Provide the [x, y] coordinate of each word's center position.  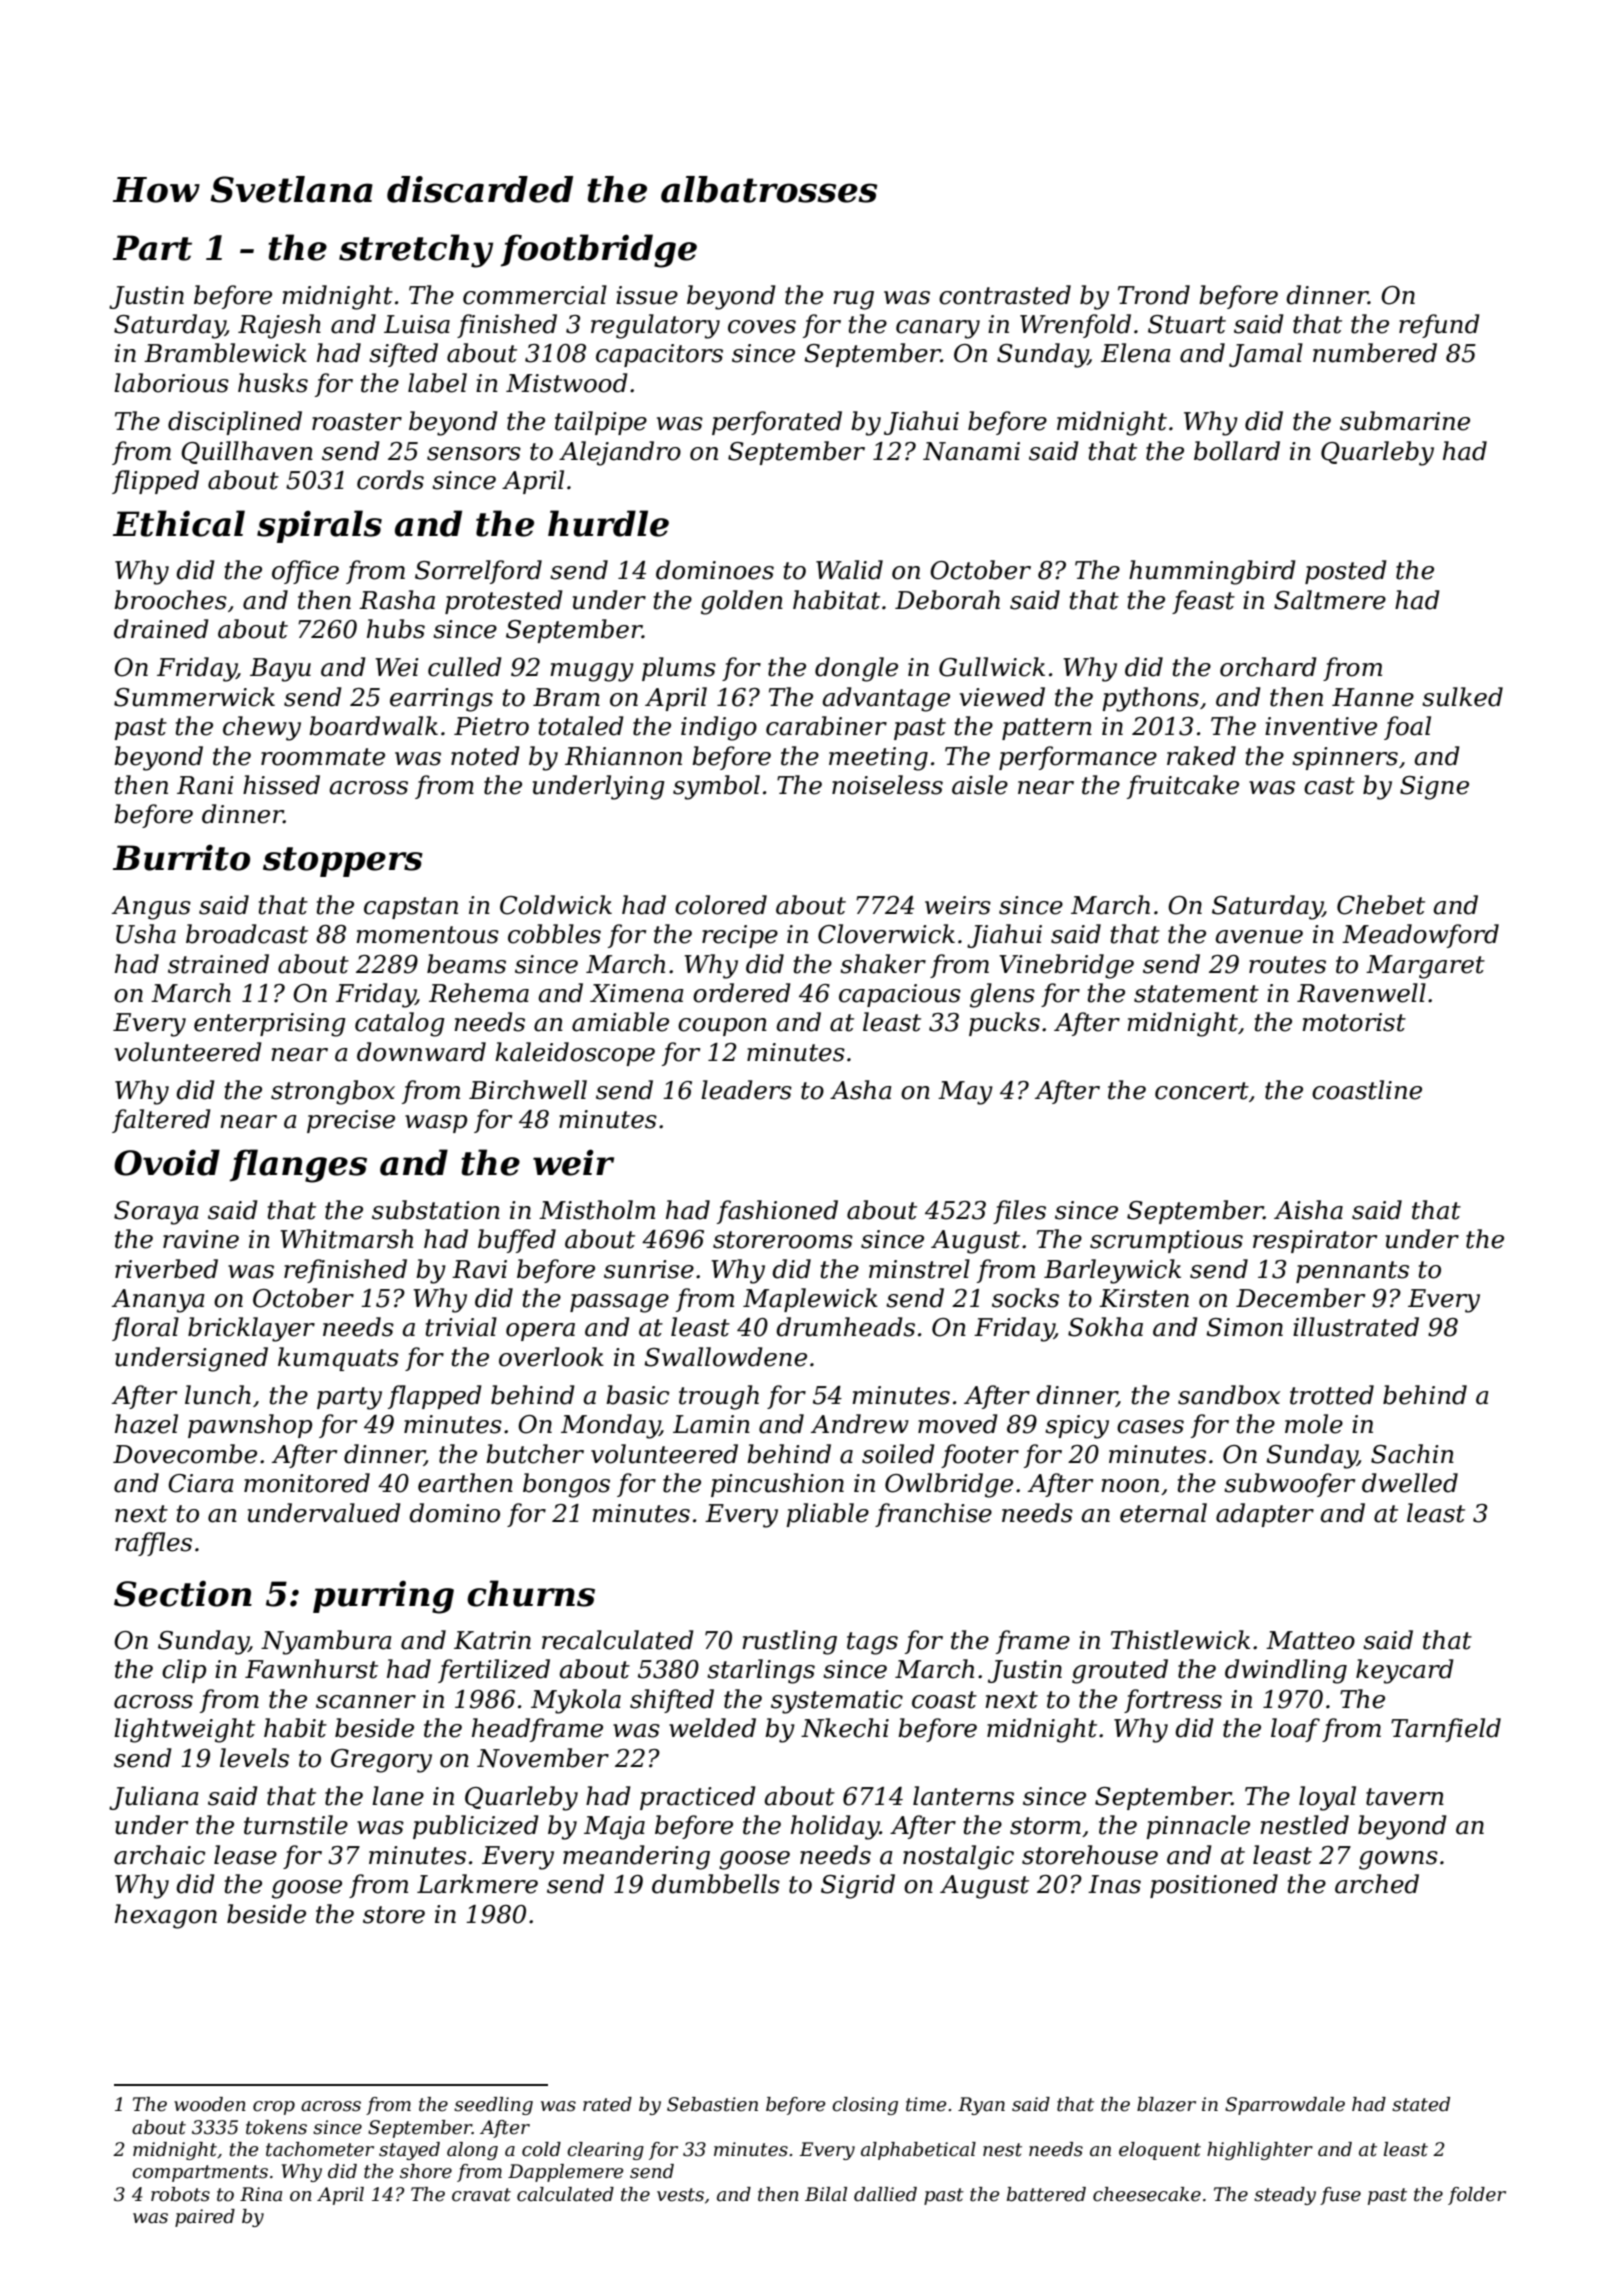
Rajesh [279, 326]
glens [1002, 995]
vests [680, 2195]
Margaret [1425, 967]
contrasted [1005, 295]
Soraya [156, 1213]
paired [205, 2218]
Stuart [1187, 324]
